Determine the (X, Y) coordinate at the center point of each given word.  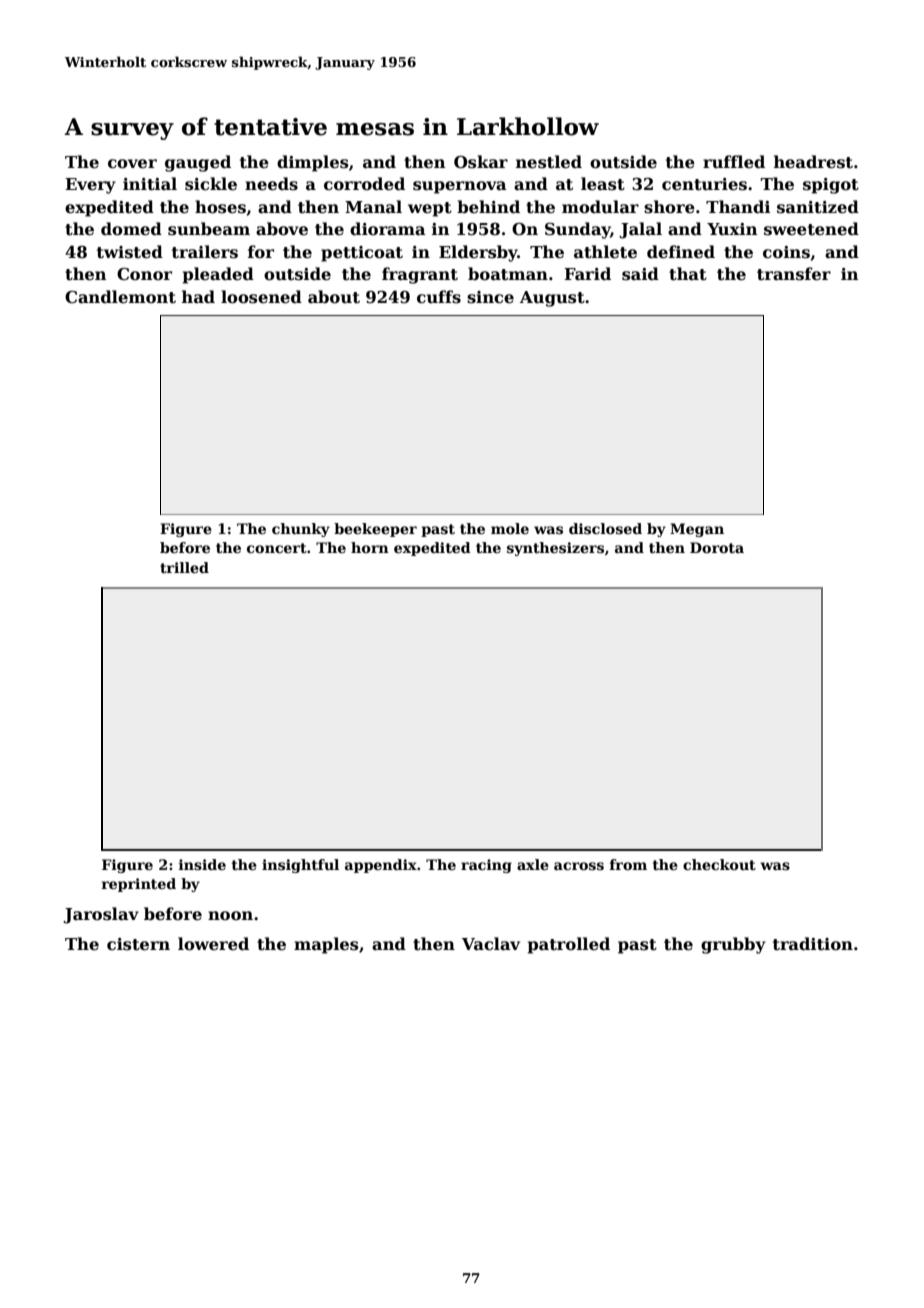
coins (786, 252)
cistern (138, 944)
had (198, 296)
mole (510, 528)
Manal (373, 206)
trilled (184, 567)
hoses (220, 207)
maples (326, 945)
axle (533, 864)
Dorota (717, 547)
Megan (697, 530)
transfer (794, 274)
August (552, 299)
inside (202, 864)
